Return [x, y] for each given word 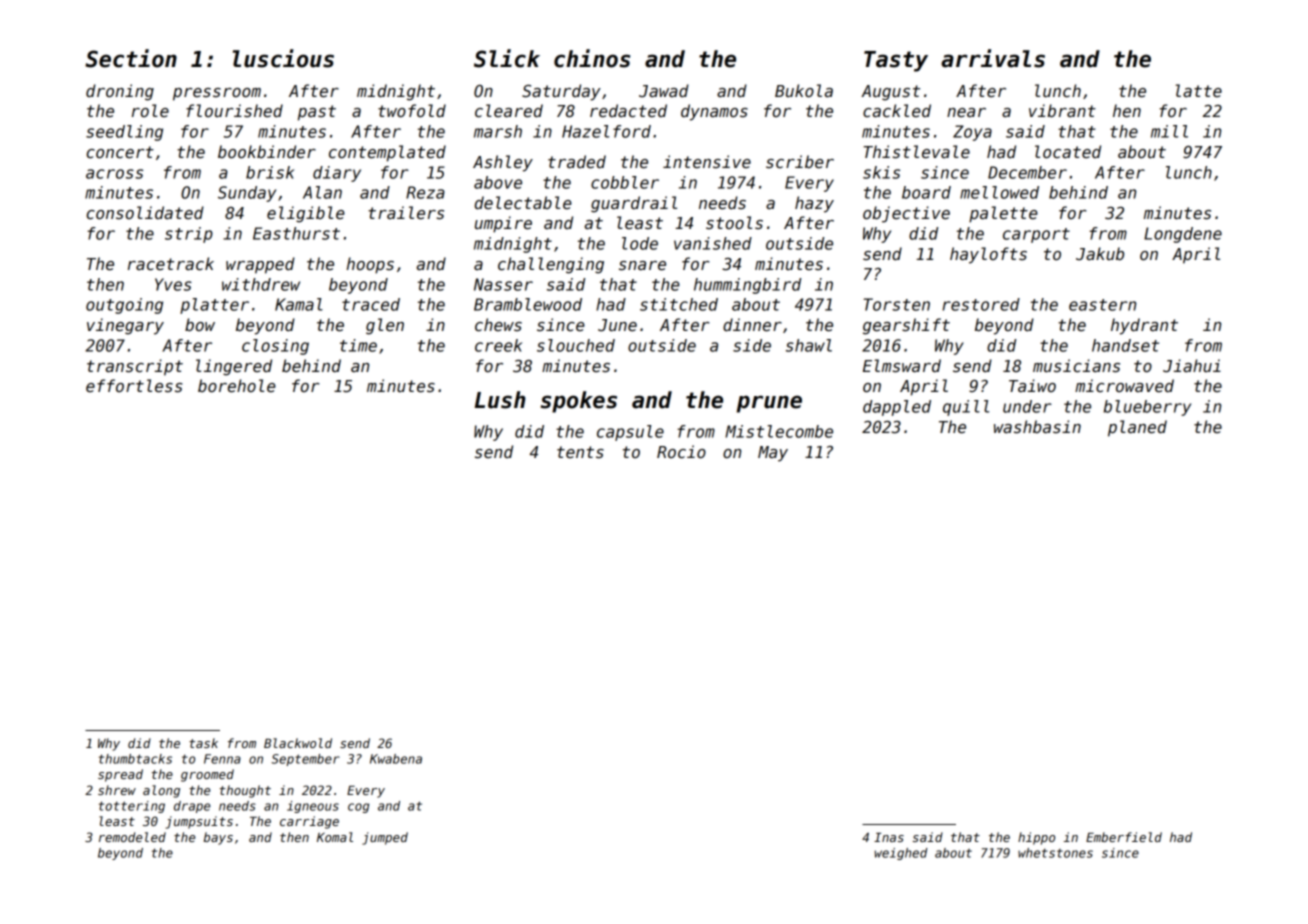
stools [734, 223]
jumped [385, 838]
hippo [1036, 838]
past [317, 113]
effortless [134, 386]
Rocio [681, 452]
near [966, 112]
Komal [335, 837]
